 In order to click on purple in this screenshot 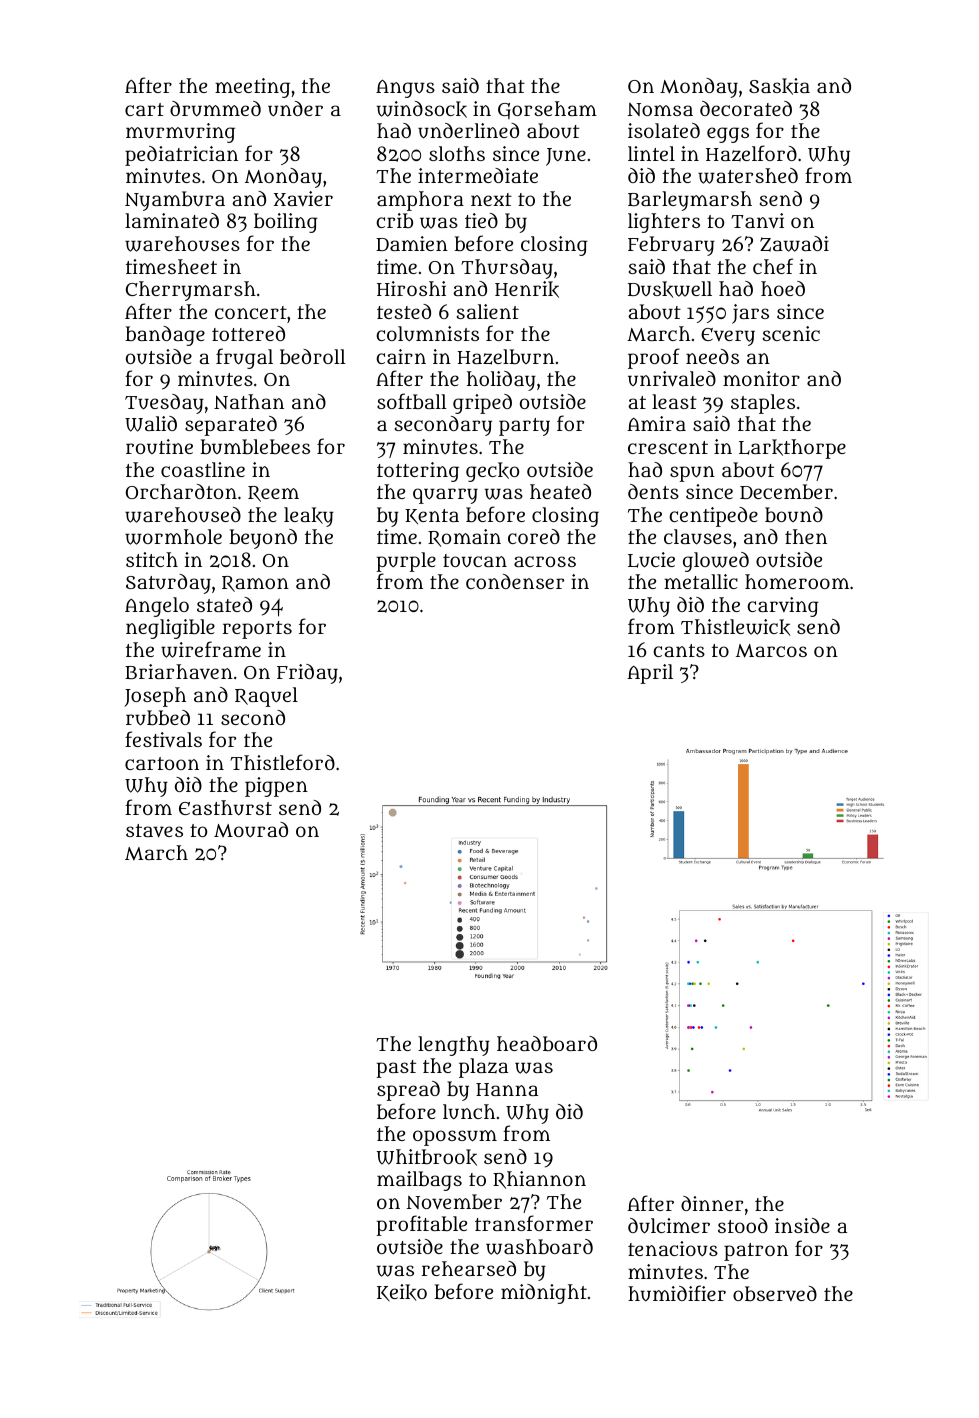, I will do `click(406, 562)`.
